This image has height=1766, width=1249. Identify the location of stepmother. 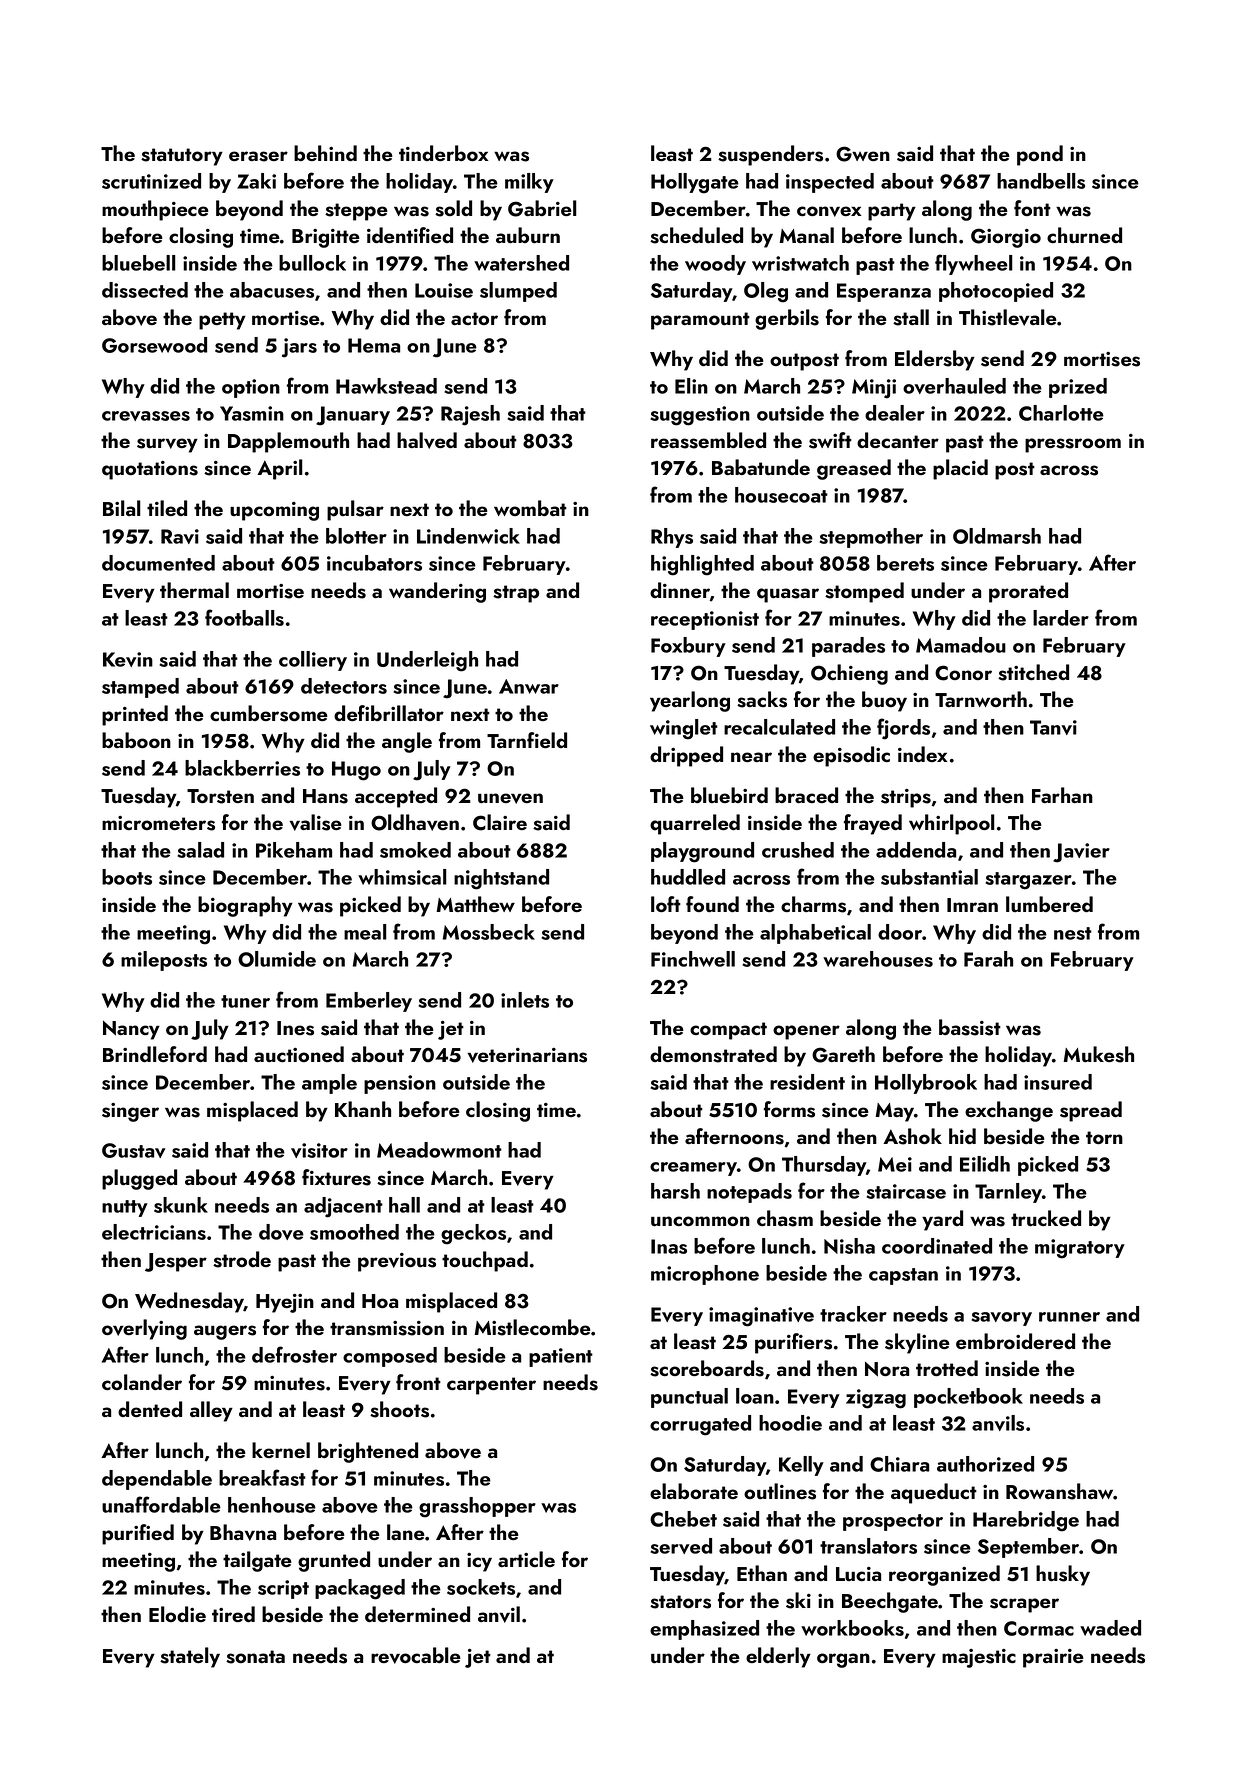
(871, 538).
